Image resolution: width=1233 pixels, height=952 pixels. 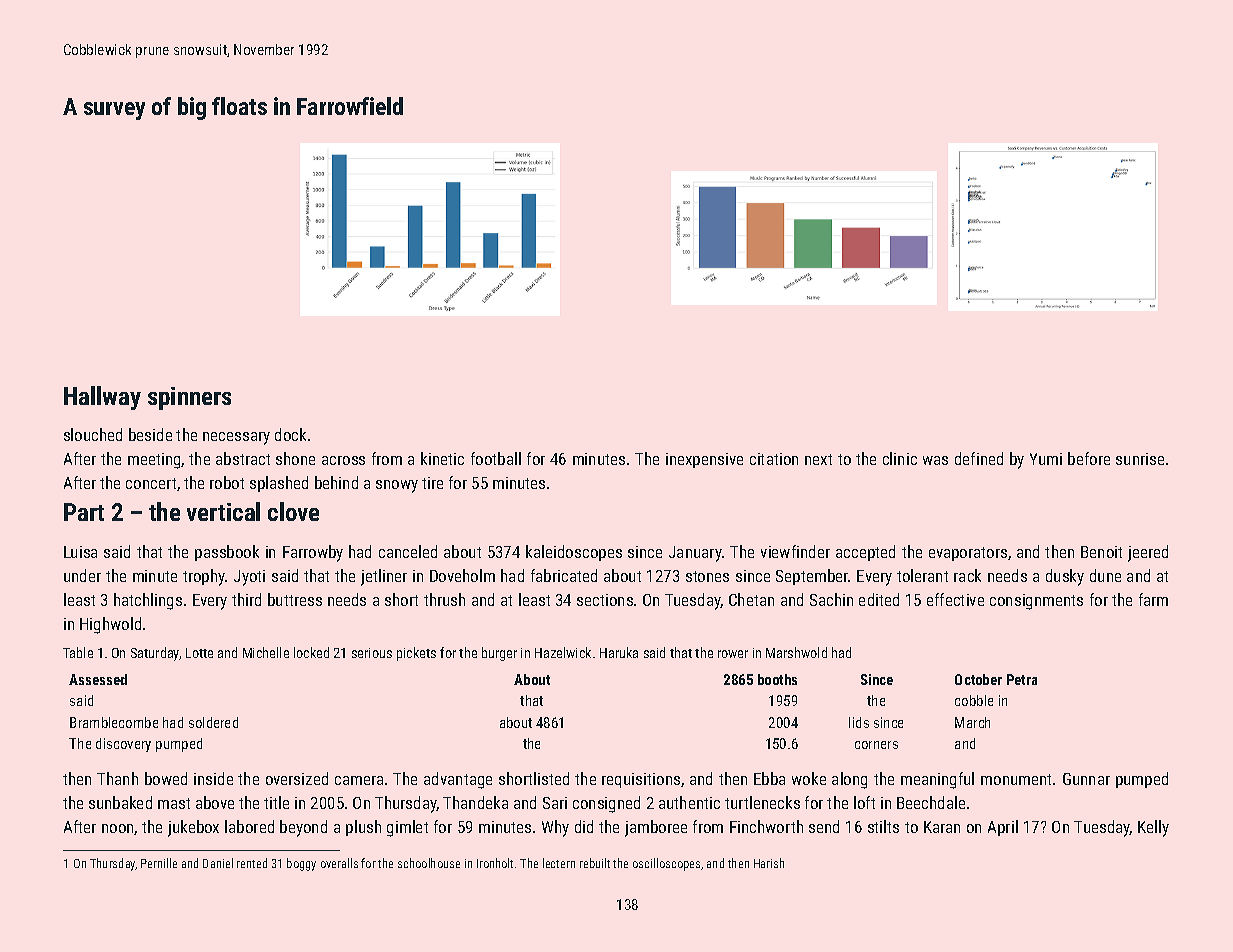 What do you see at coordinates (189, 398) in the document?
I see `spinners` at bounding box center [189, 398].
